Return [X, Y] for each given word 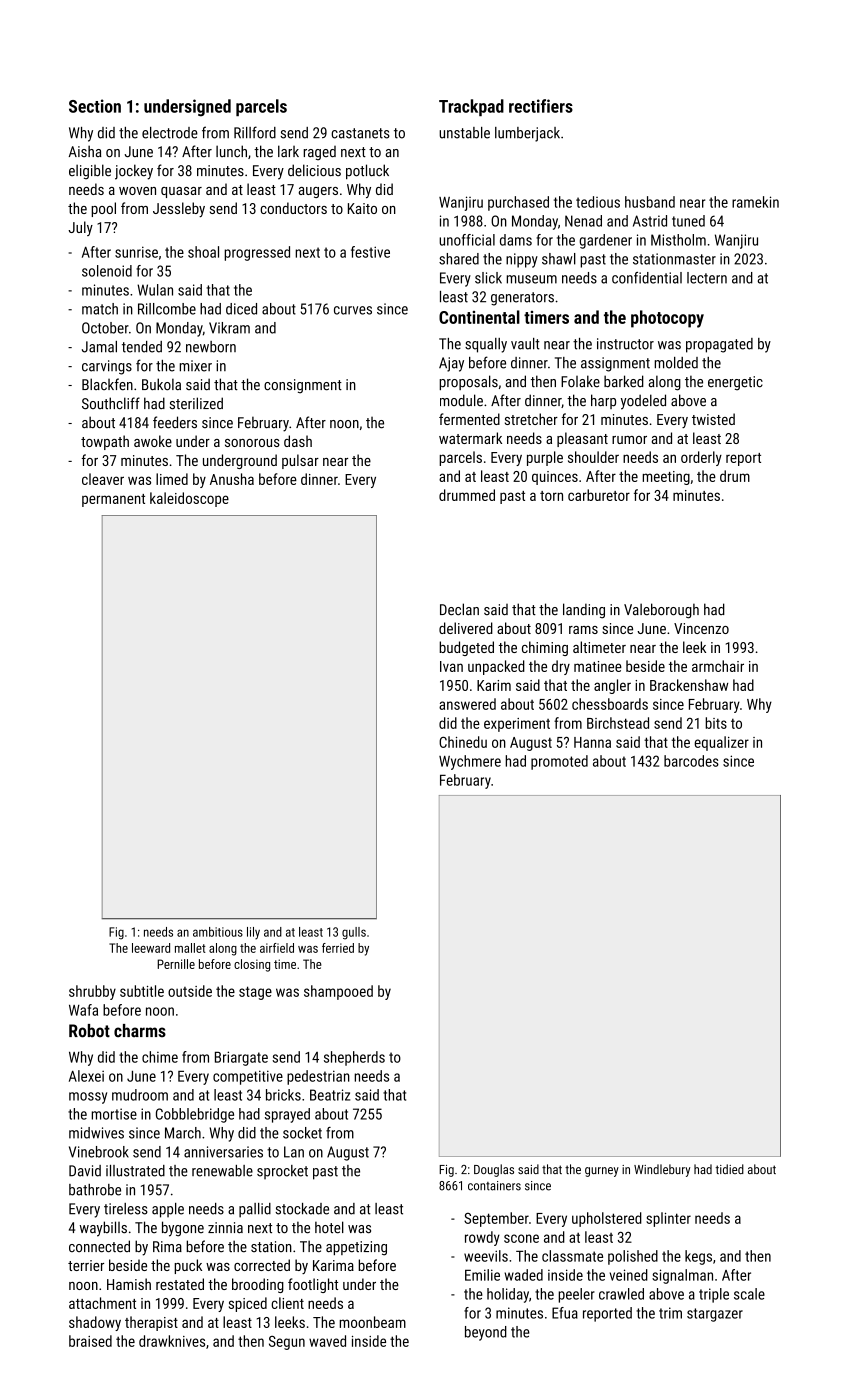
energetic [735, 383]
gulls [354, 933]
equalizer [721, 743]
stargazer [715, 1315]
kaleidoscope [189, 499]
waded [523, 1275]
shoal [203, 252]
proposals [468, 382]
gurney [602, 1172]
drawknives [172, 1341]
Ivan [451, 666]
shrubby [92, 992]
